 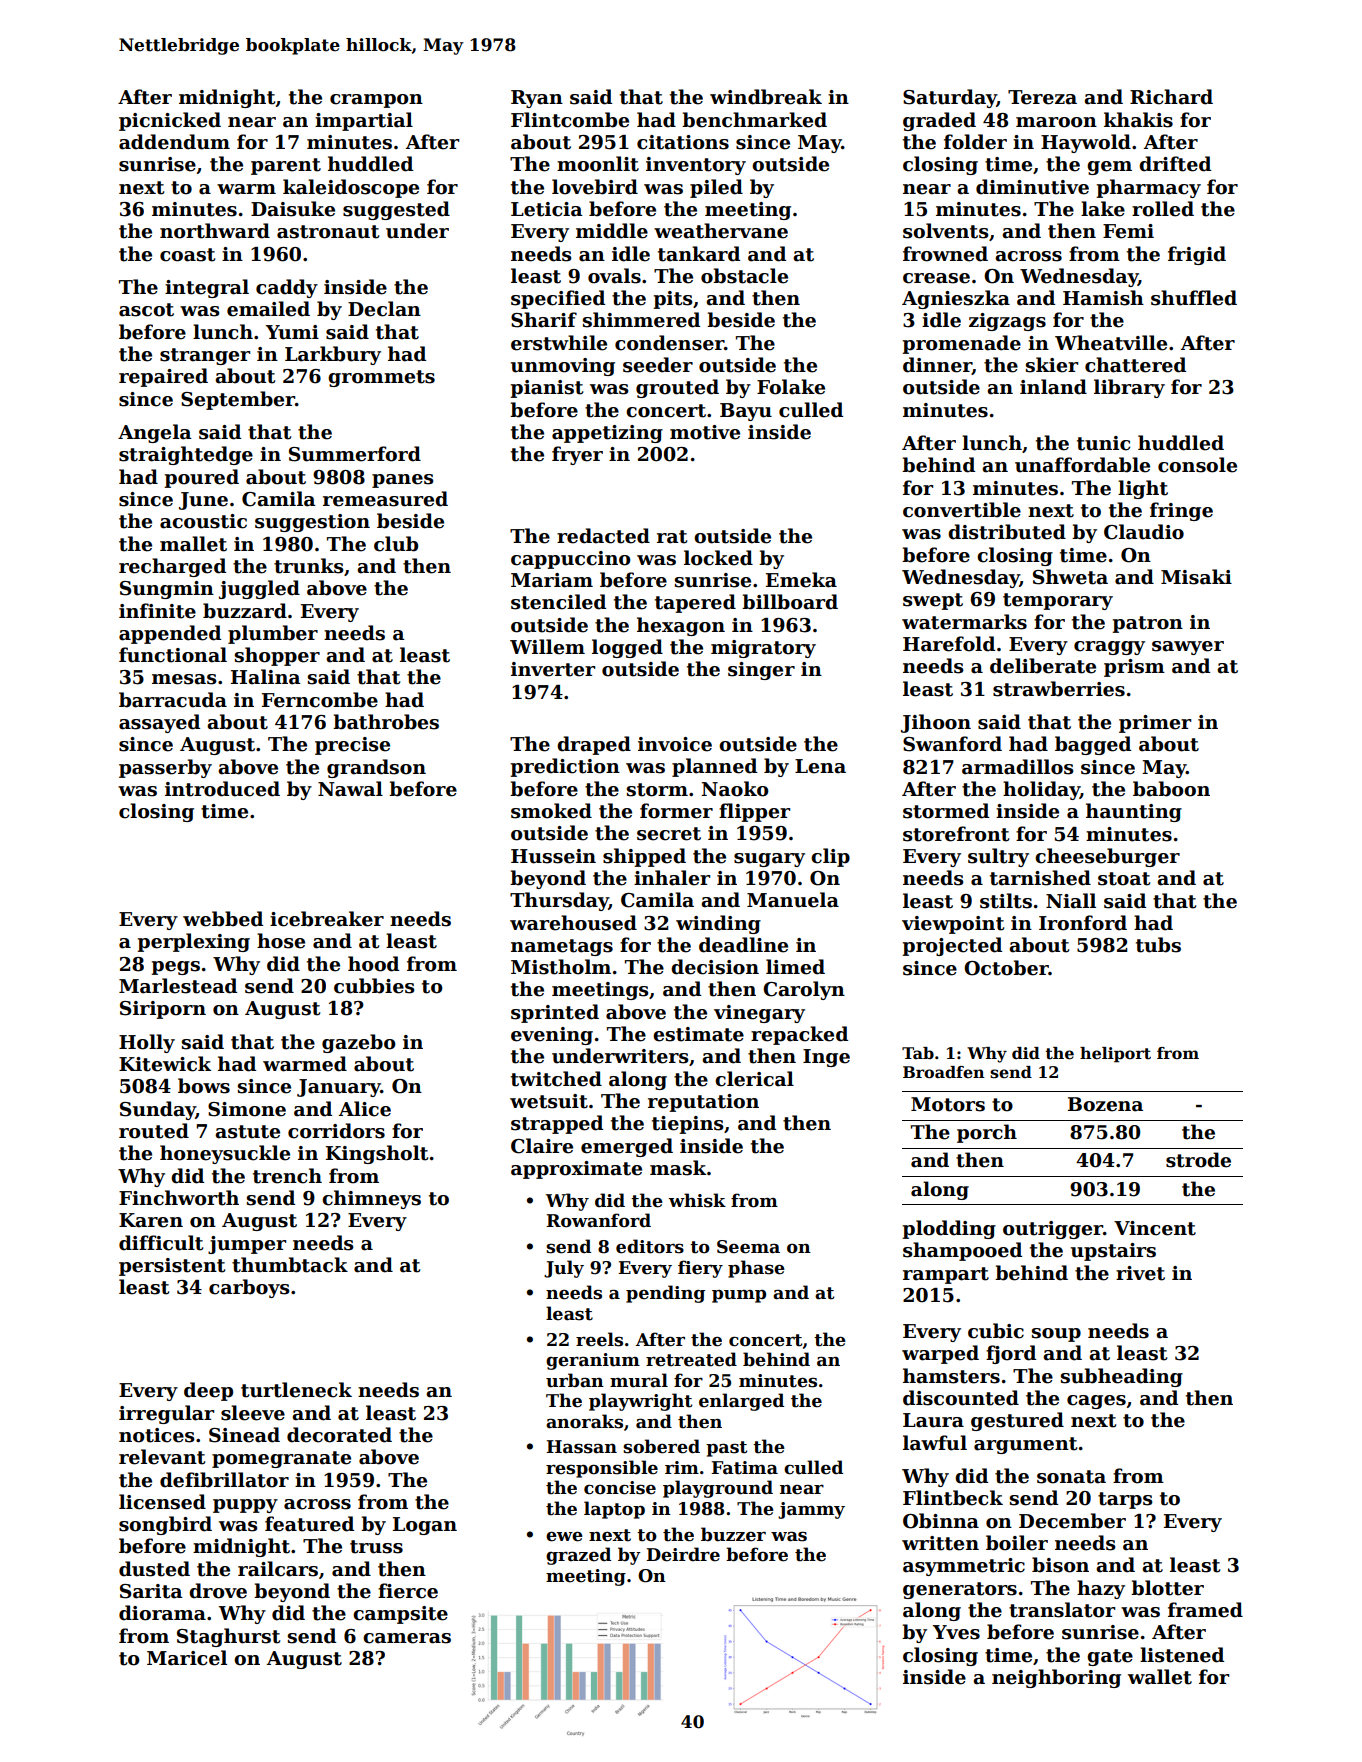 What do you see at coordinates (547, 209) in the screenshot?
I see `Leticia` at bounding box center [547, 209].
